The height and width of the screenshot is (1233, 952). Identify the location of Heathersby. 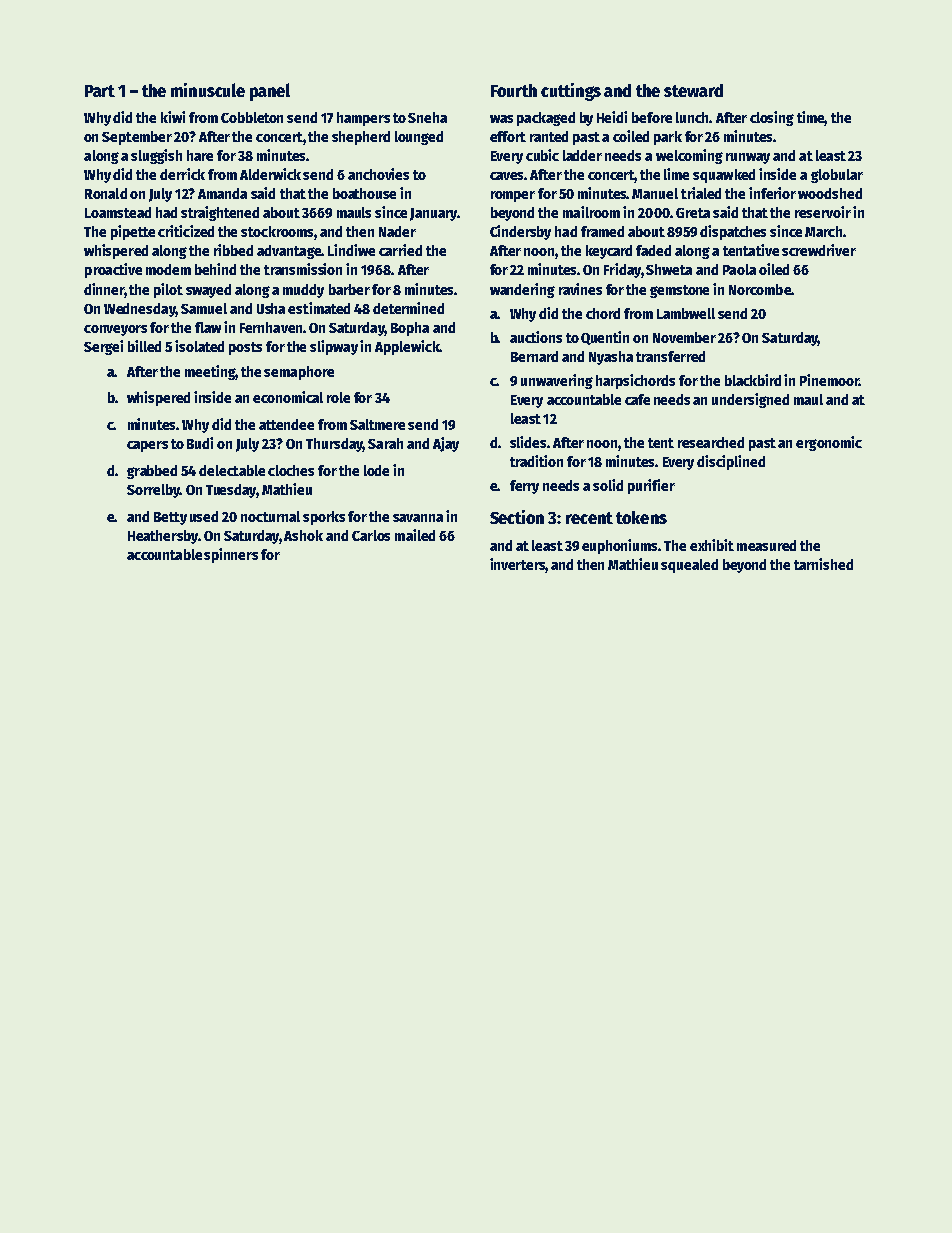
(163, 537).
